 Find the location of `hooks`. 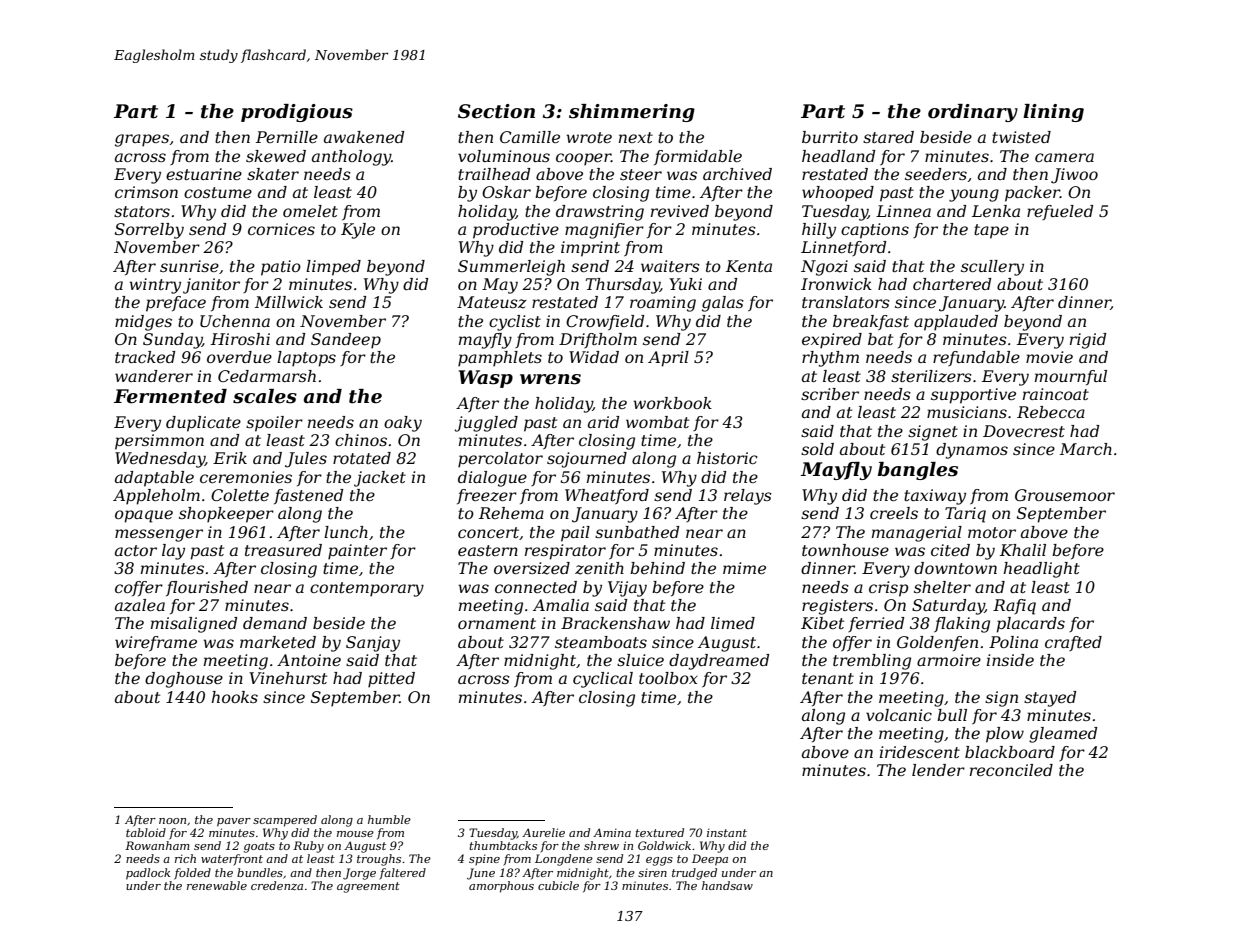

hooks is located at coordinates (235, 697).
